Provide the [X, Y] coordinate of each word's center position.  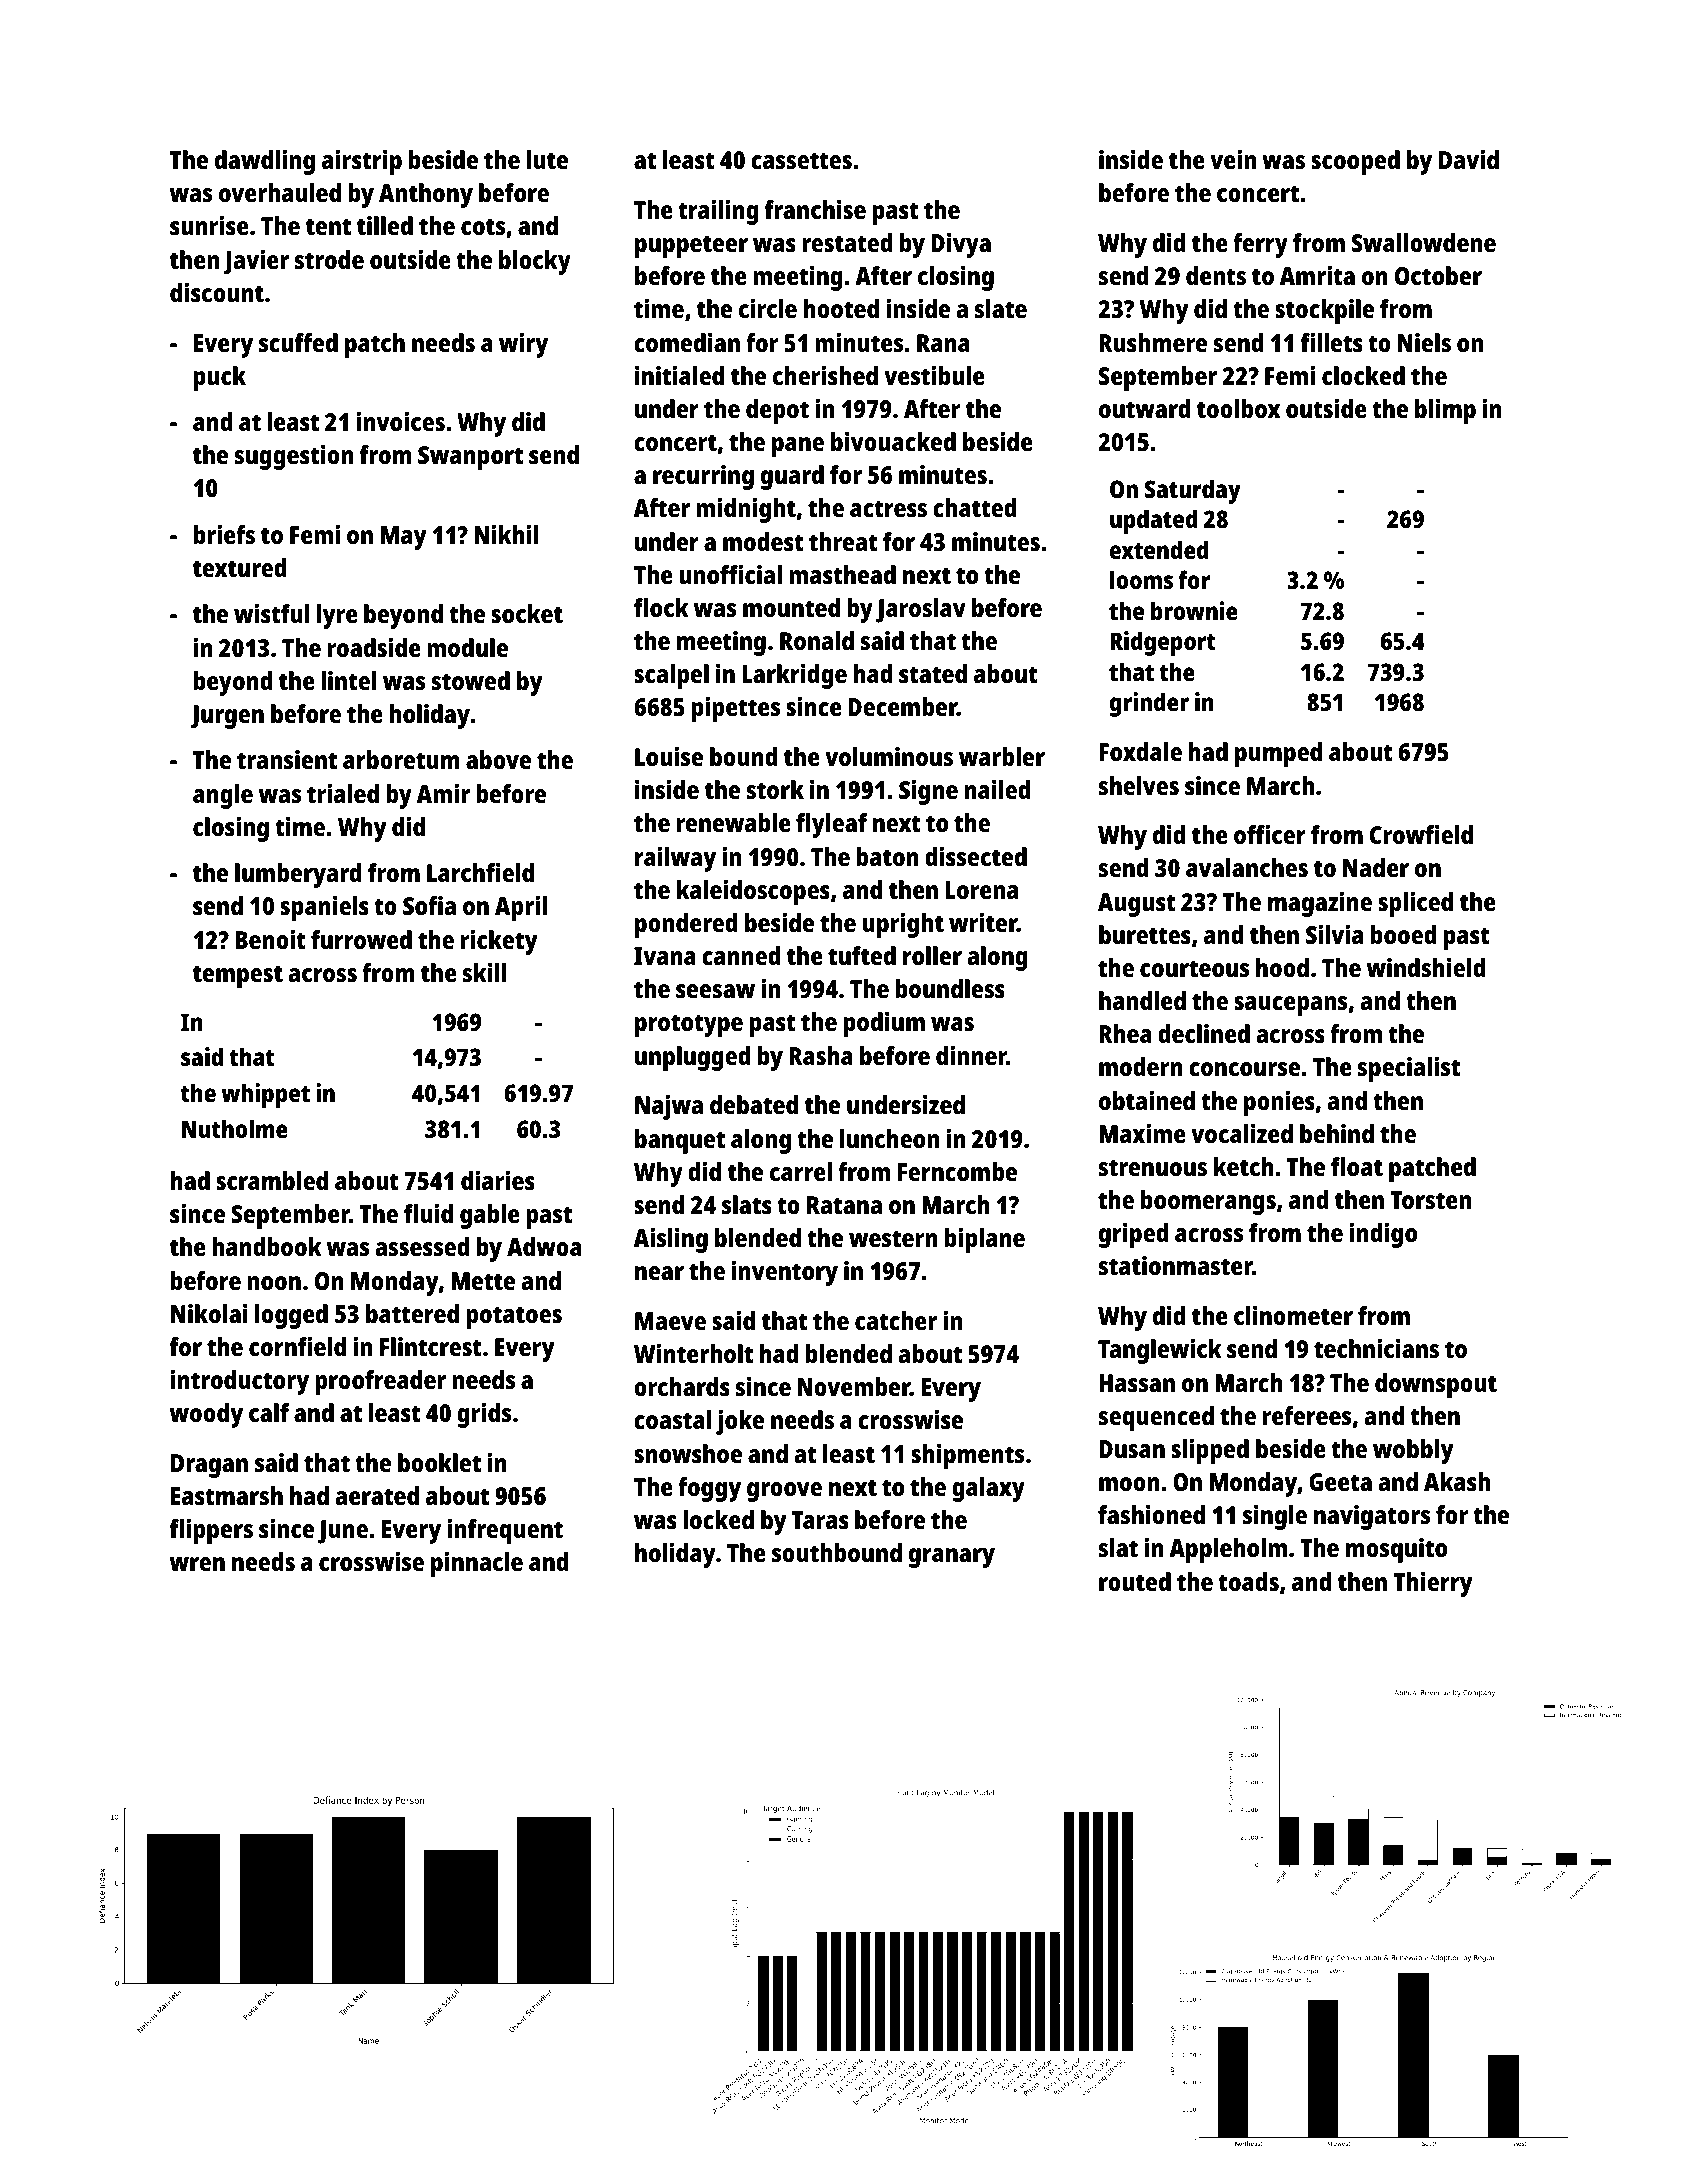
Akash [1457, 1481]
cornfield [297, 1346]
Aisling [671, 1240]
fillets [1332, 342]
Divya [961, 245]
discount [217, 292]
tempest [238, 976]
